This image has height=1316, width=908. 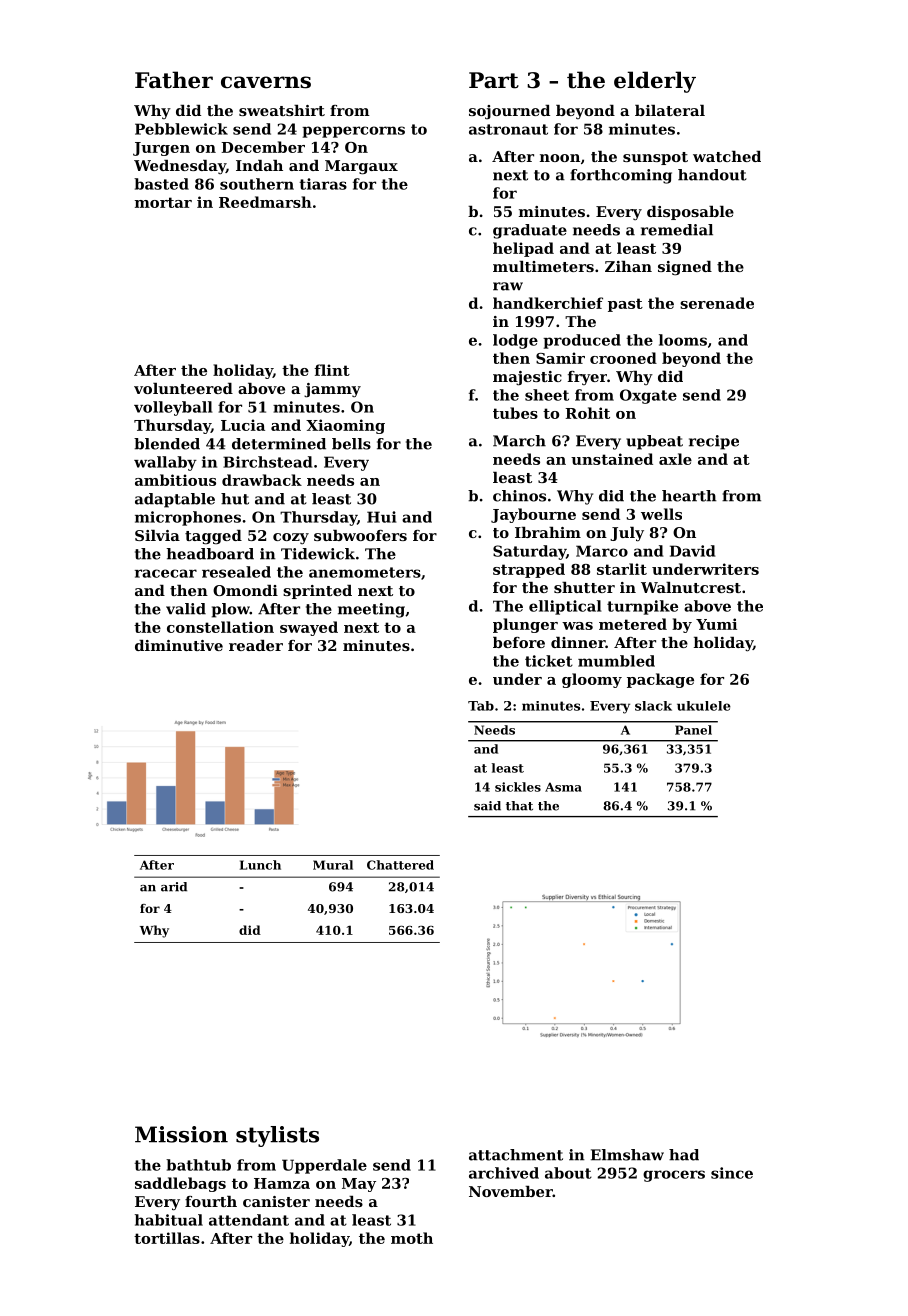 What do you see at coordinates (684, 1155) in the image?
I see `had` at bounding box center [684, 1155].
